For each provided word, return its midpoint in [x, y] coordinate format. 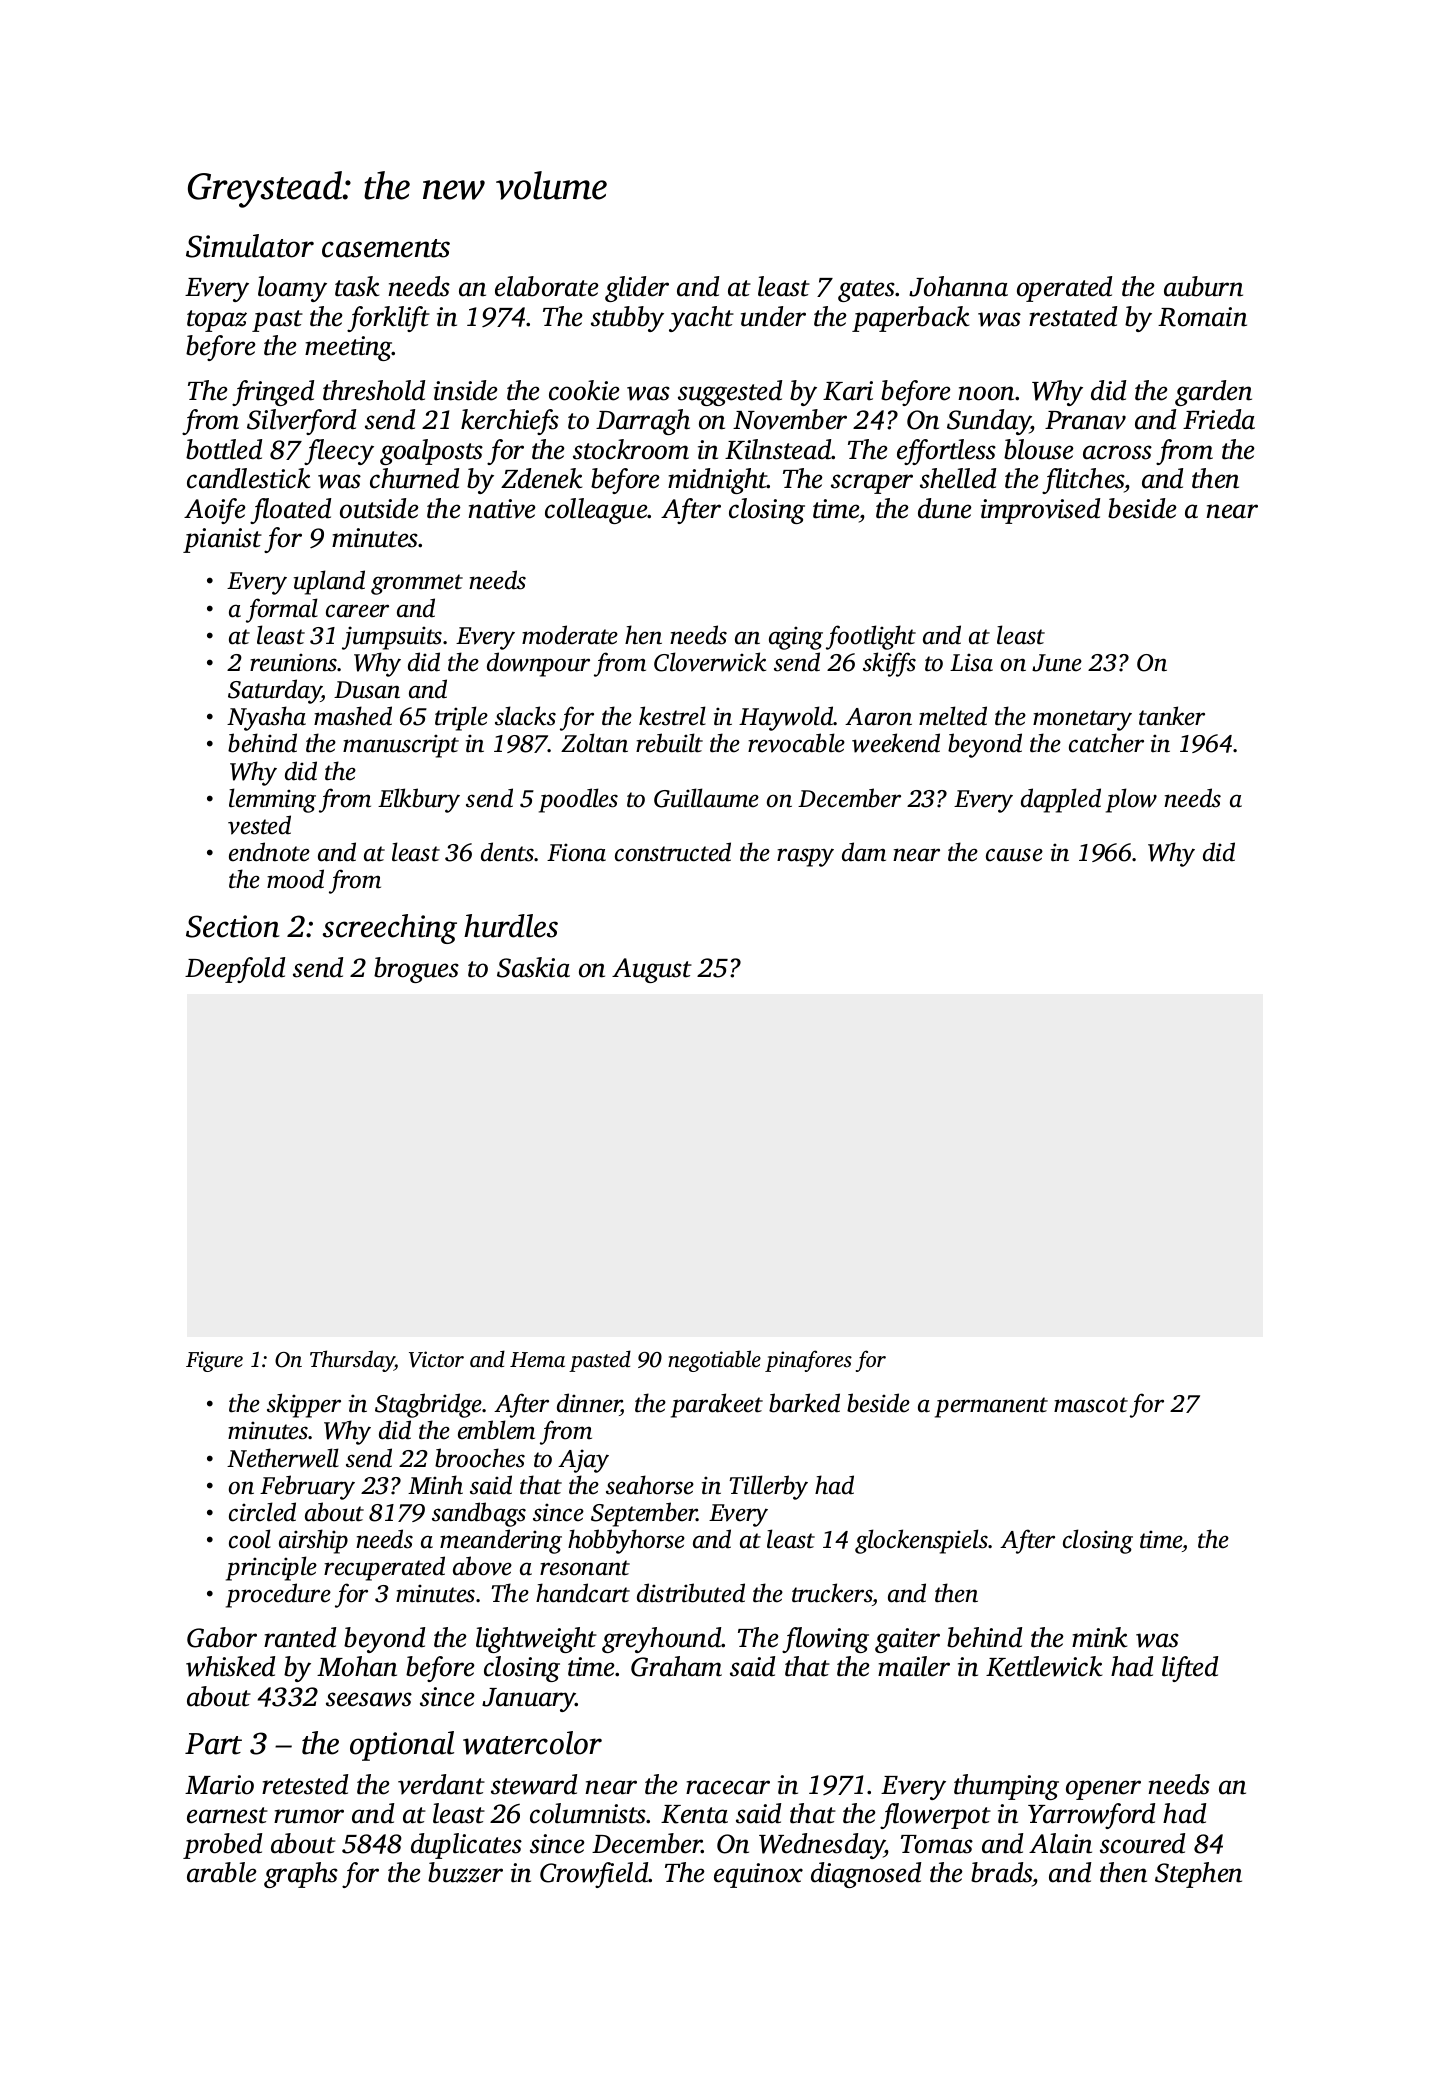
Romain [1202, 317]
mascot [1091, 1405]
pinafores [808, 1361]
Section [233, 926]
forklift [388, 319]
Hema [537, 1359]
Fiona [576, 852]
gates [866, 291]
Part [213, 1744]
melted [953, 716]
